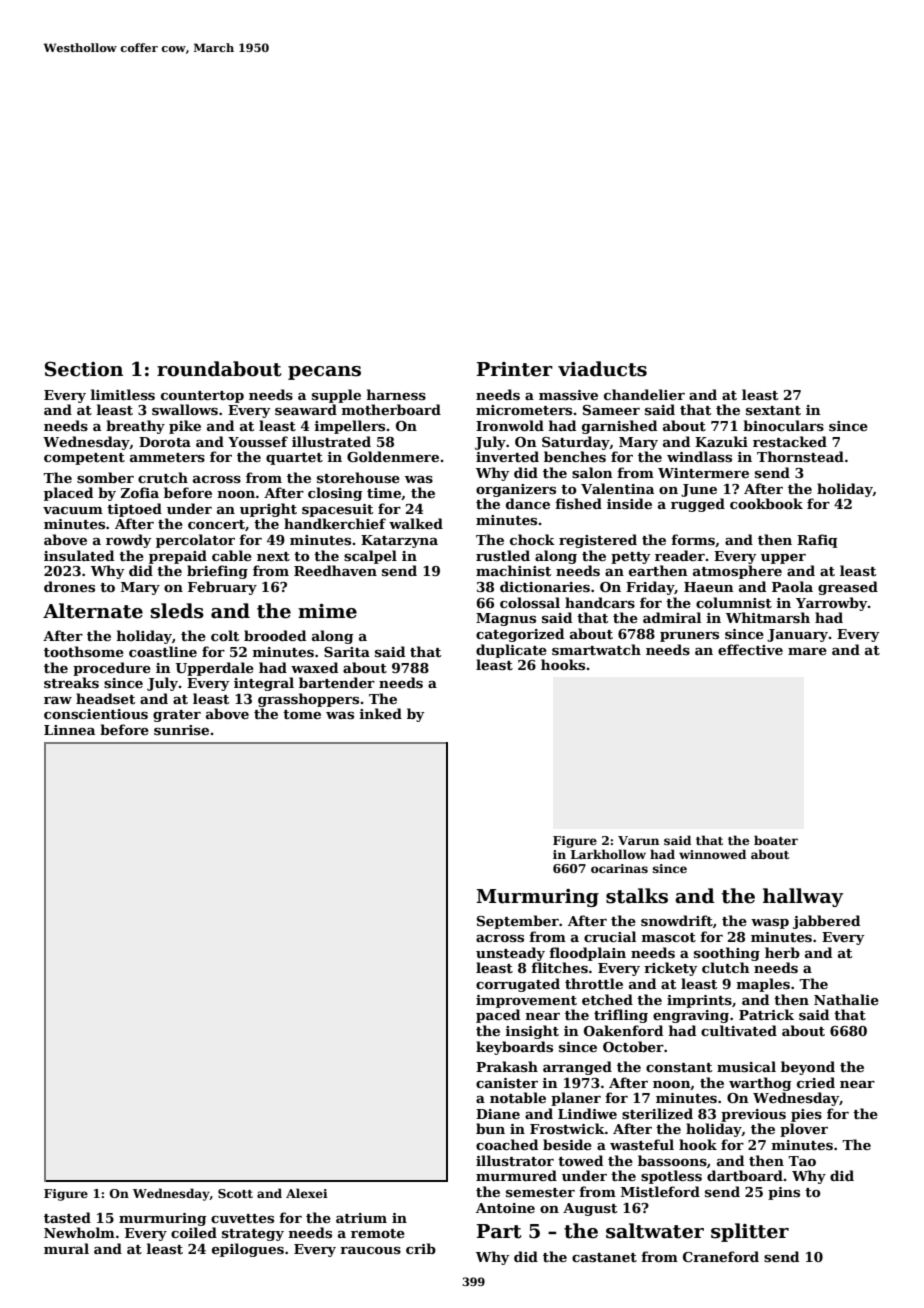 This screenshot has height=1308, width=924. What do you see at coordinates (587, 954) in the screenshot?
I see `floodplain` at bounding box center [587, 954].
